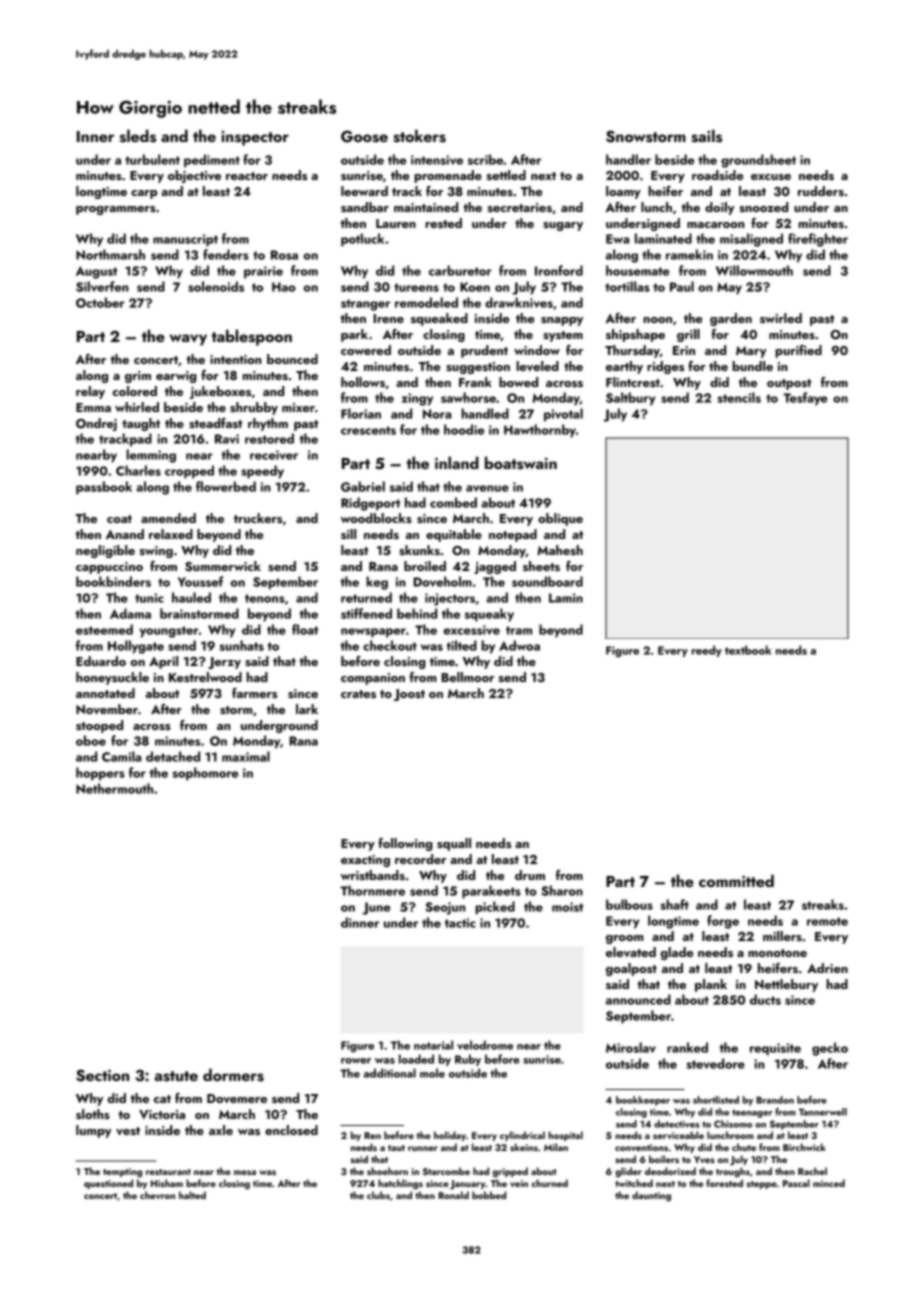 The height and width of the page is (1308, 924). Describe the element at coordinates (363, 486) in the page. I see `Gabriel` at that location.
